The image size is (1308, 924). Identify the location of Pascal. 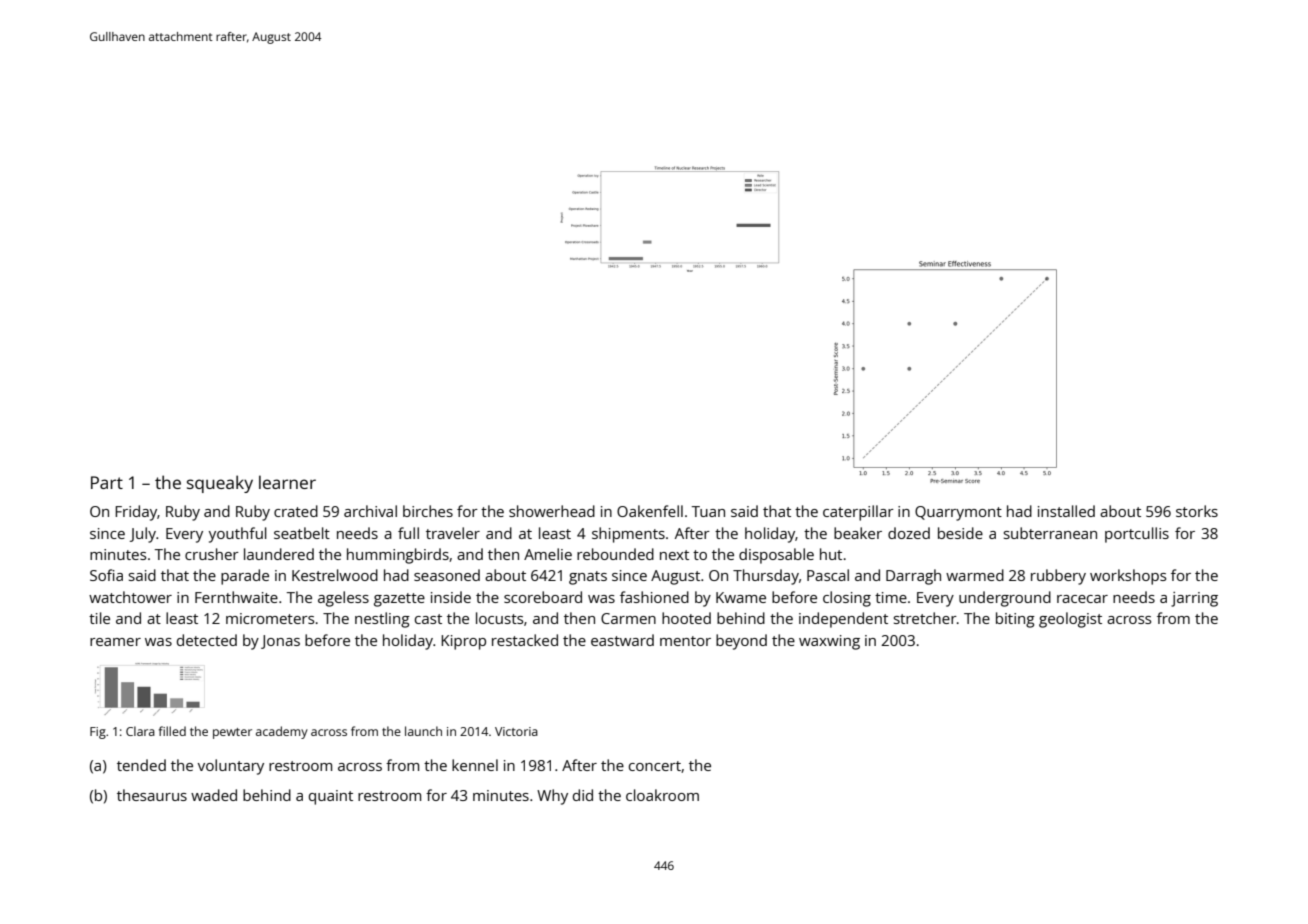
(828, 575).
